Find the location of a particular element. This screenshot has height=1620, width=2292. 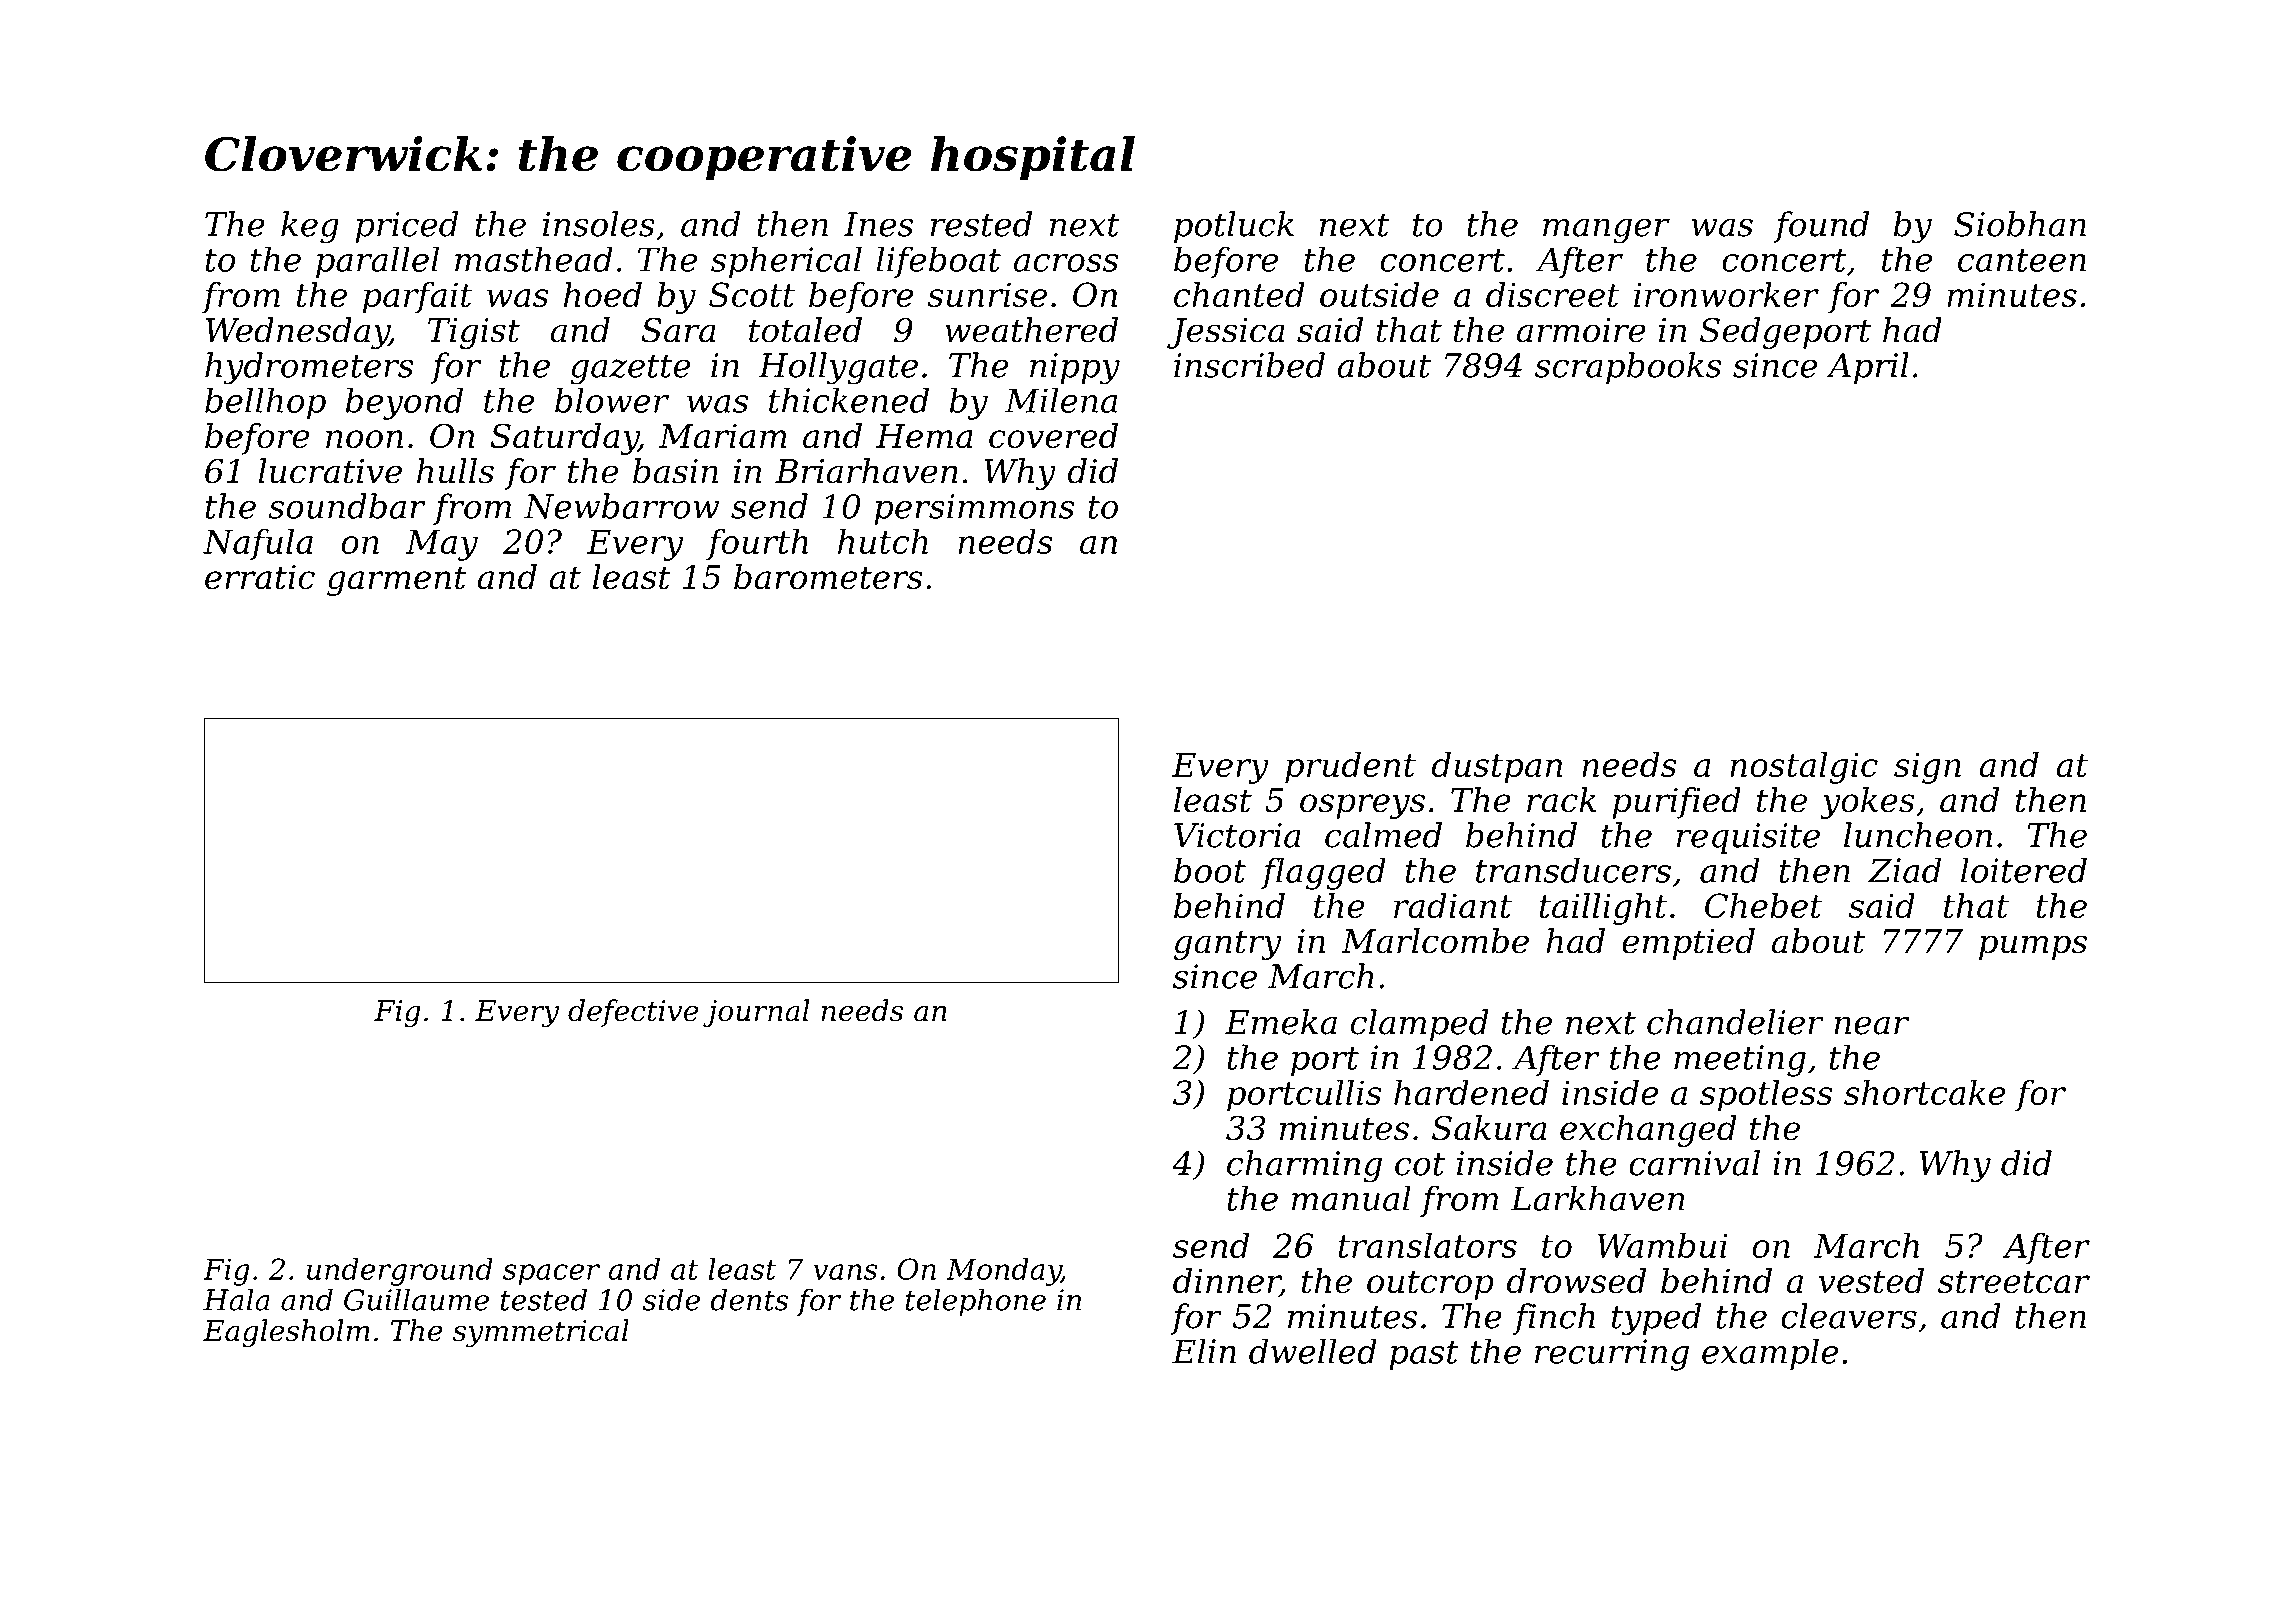

Siobhan is located at coordinates (2020, 224).
